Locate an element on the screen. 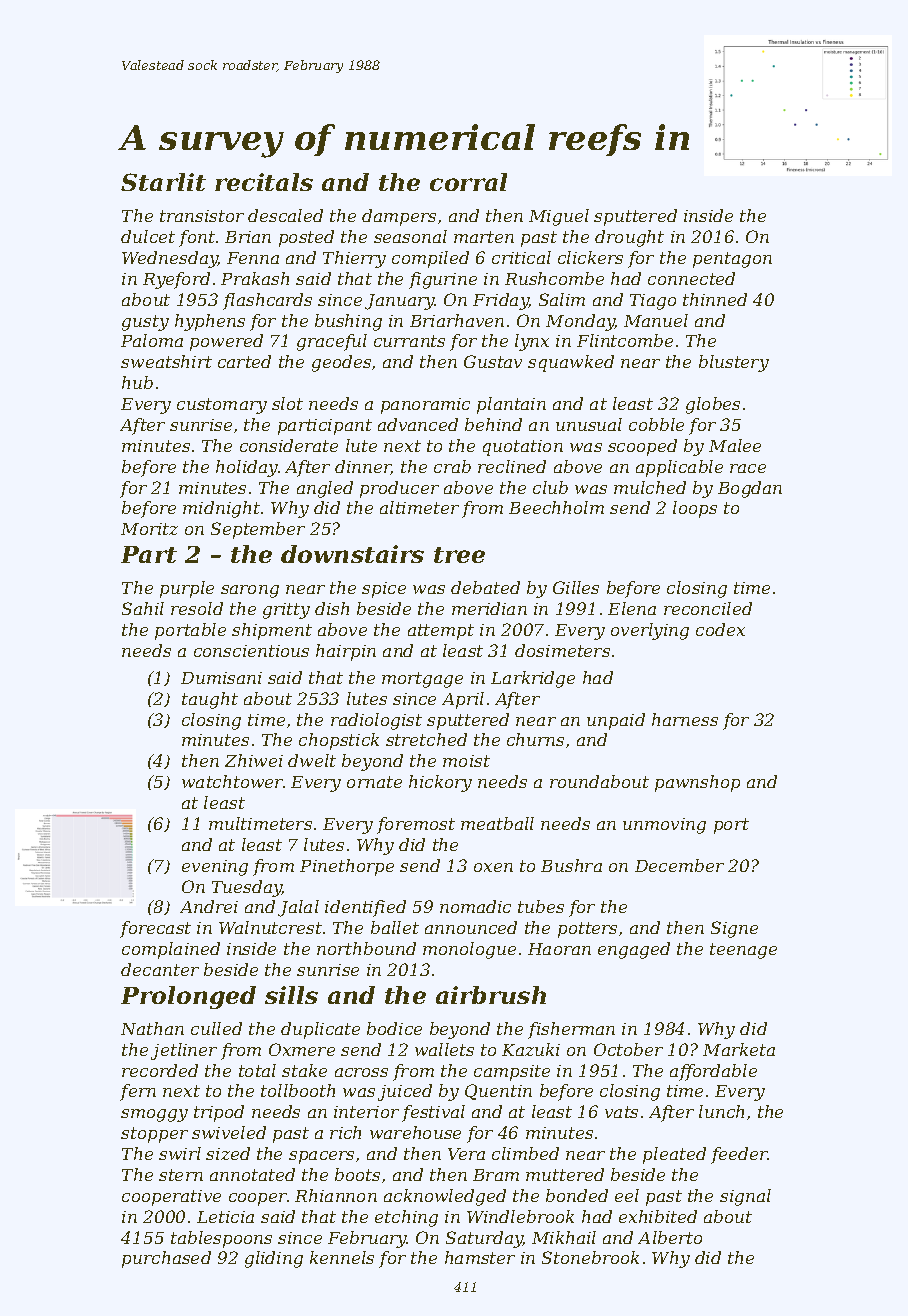 The width and height of the screenshot is (908, 1316). kennels is located at coordinates (342, 1257).
